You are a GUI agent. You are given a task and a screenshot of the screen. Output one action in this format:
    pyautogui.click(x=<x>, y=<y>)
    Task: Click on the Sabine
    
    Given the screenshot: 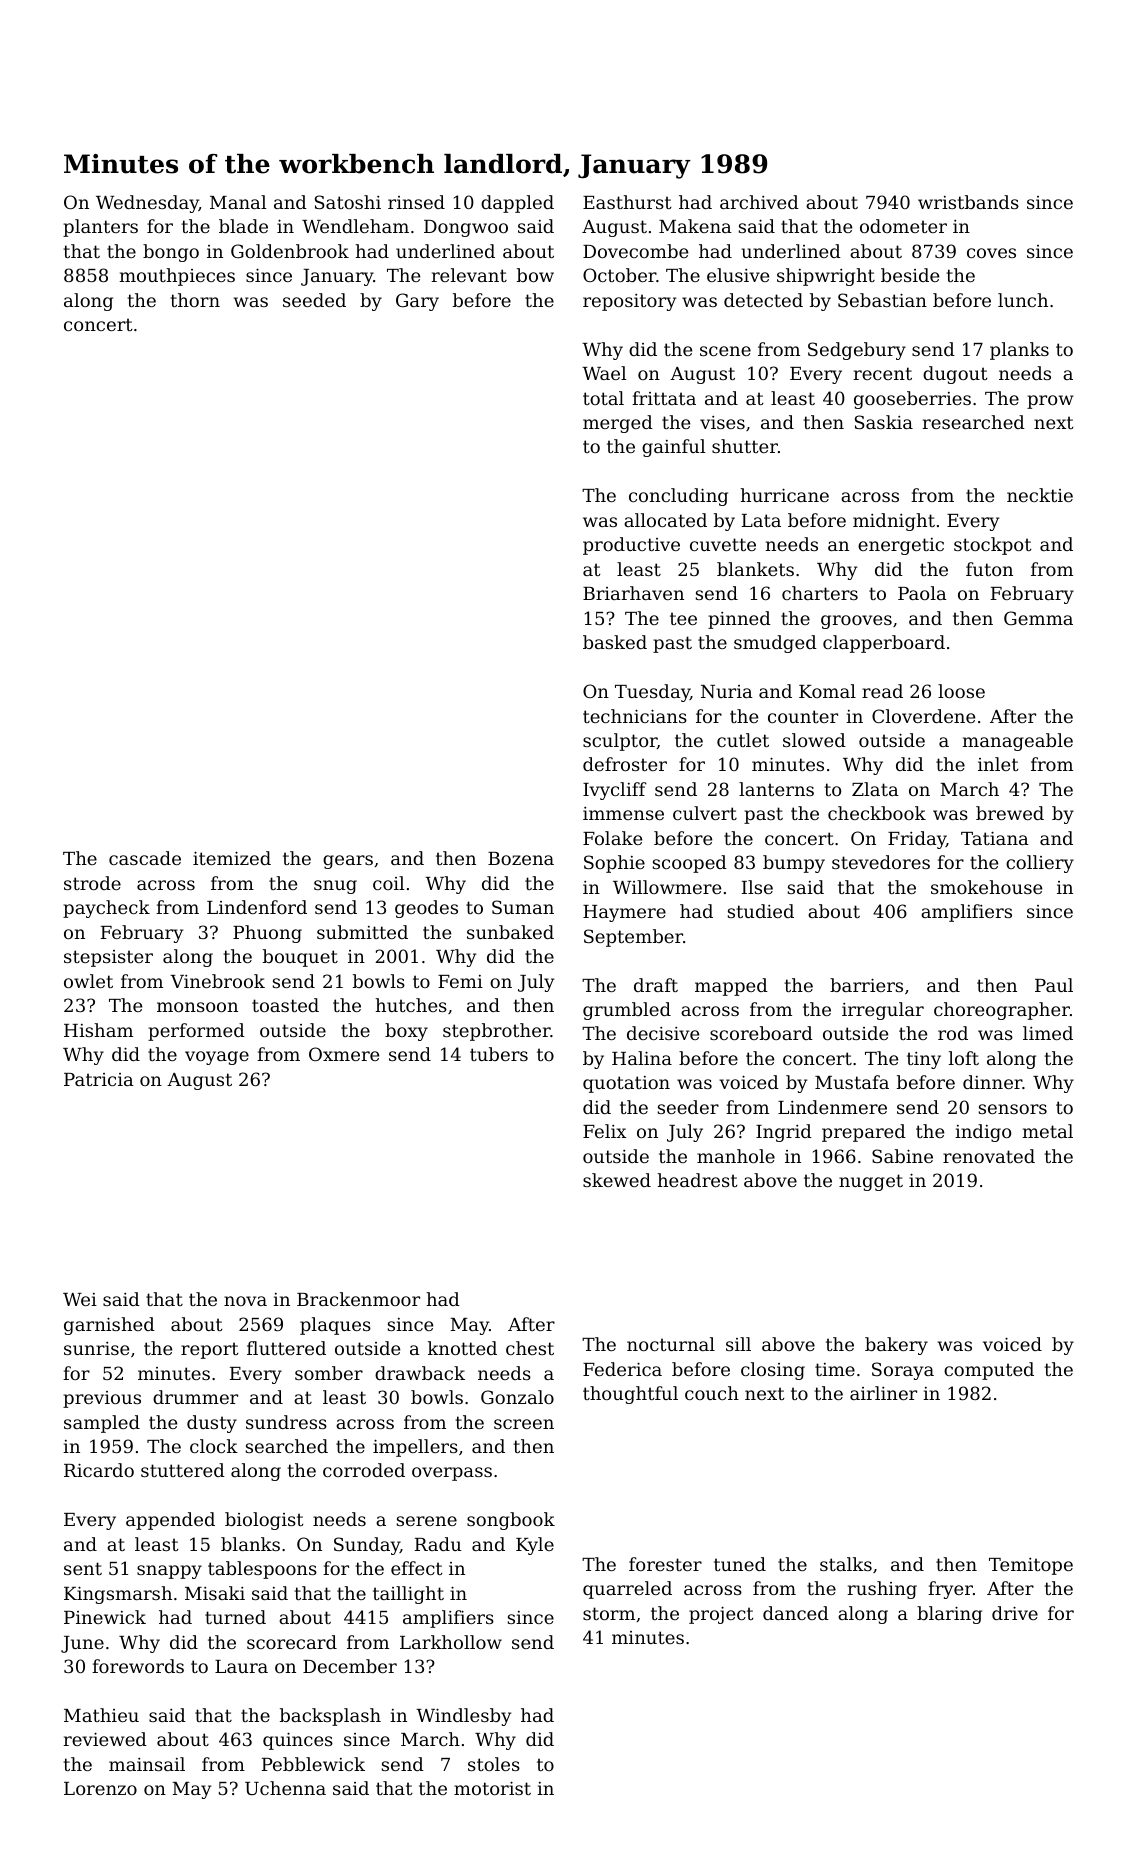 What is the action you would take?
    pyautogui.click(x=902, y=1156)
